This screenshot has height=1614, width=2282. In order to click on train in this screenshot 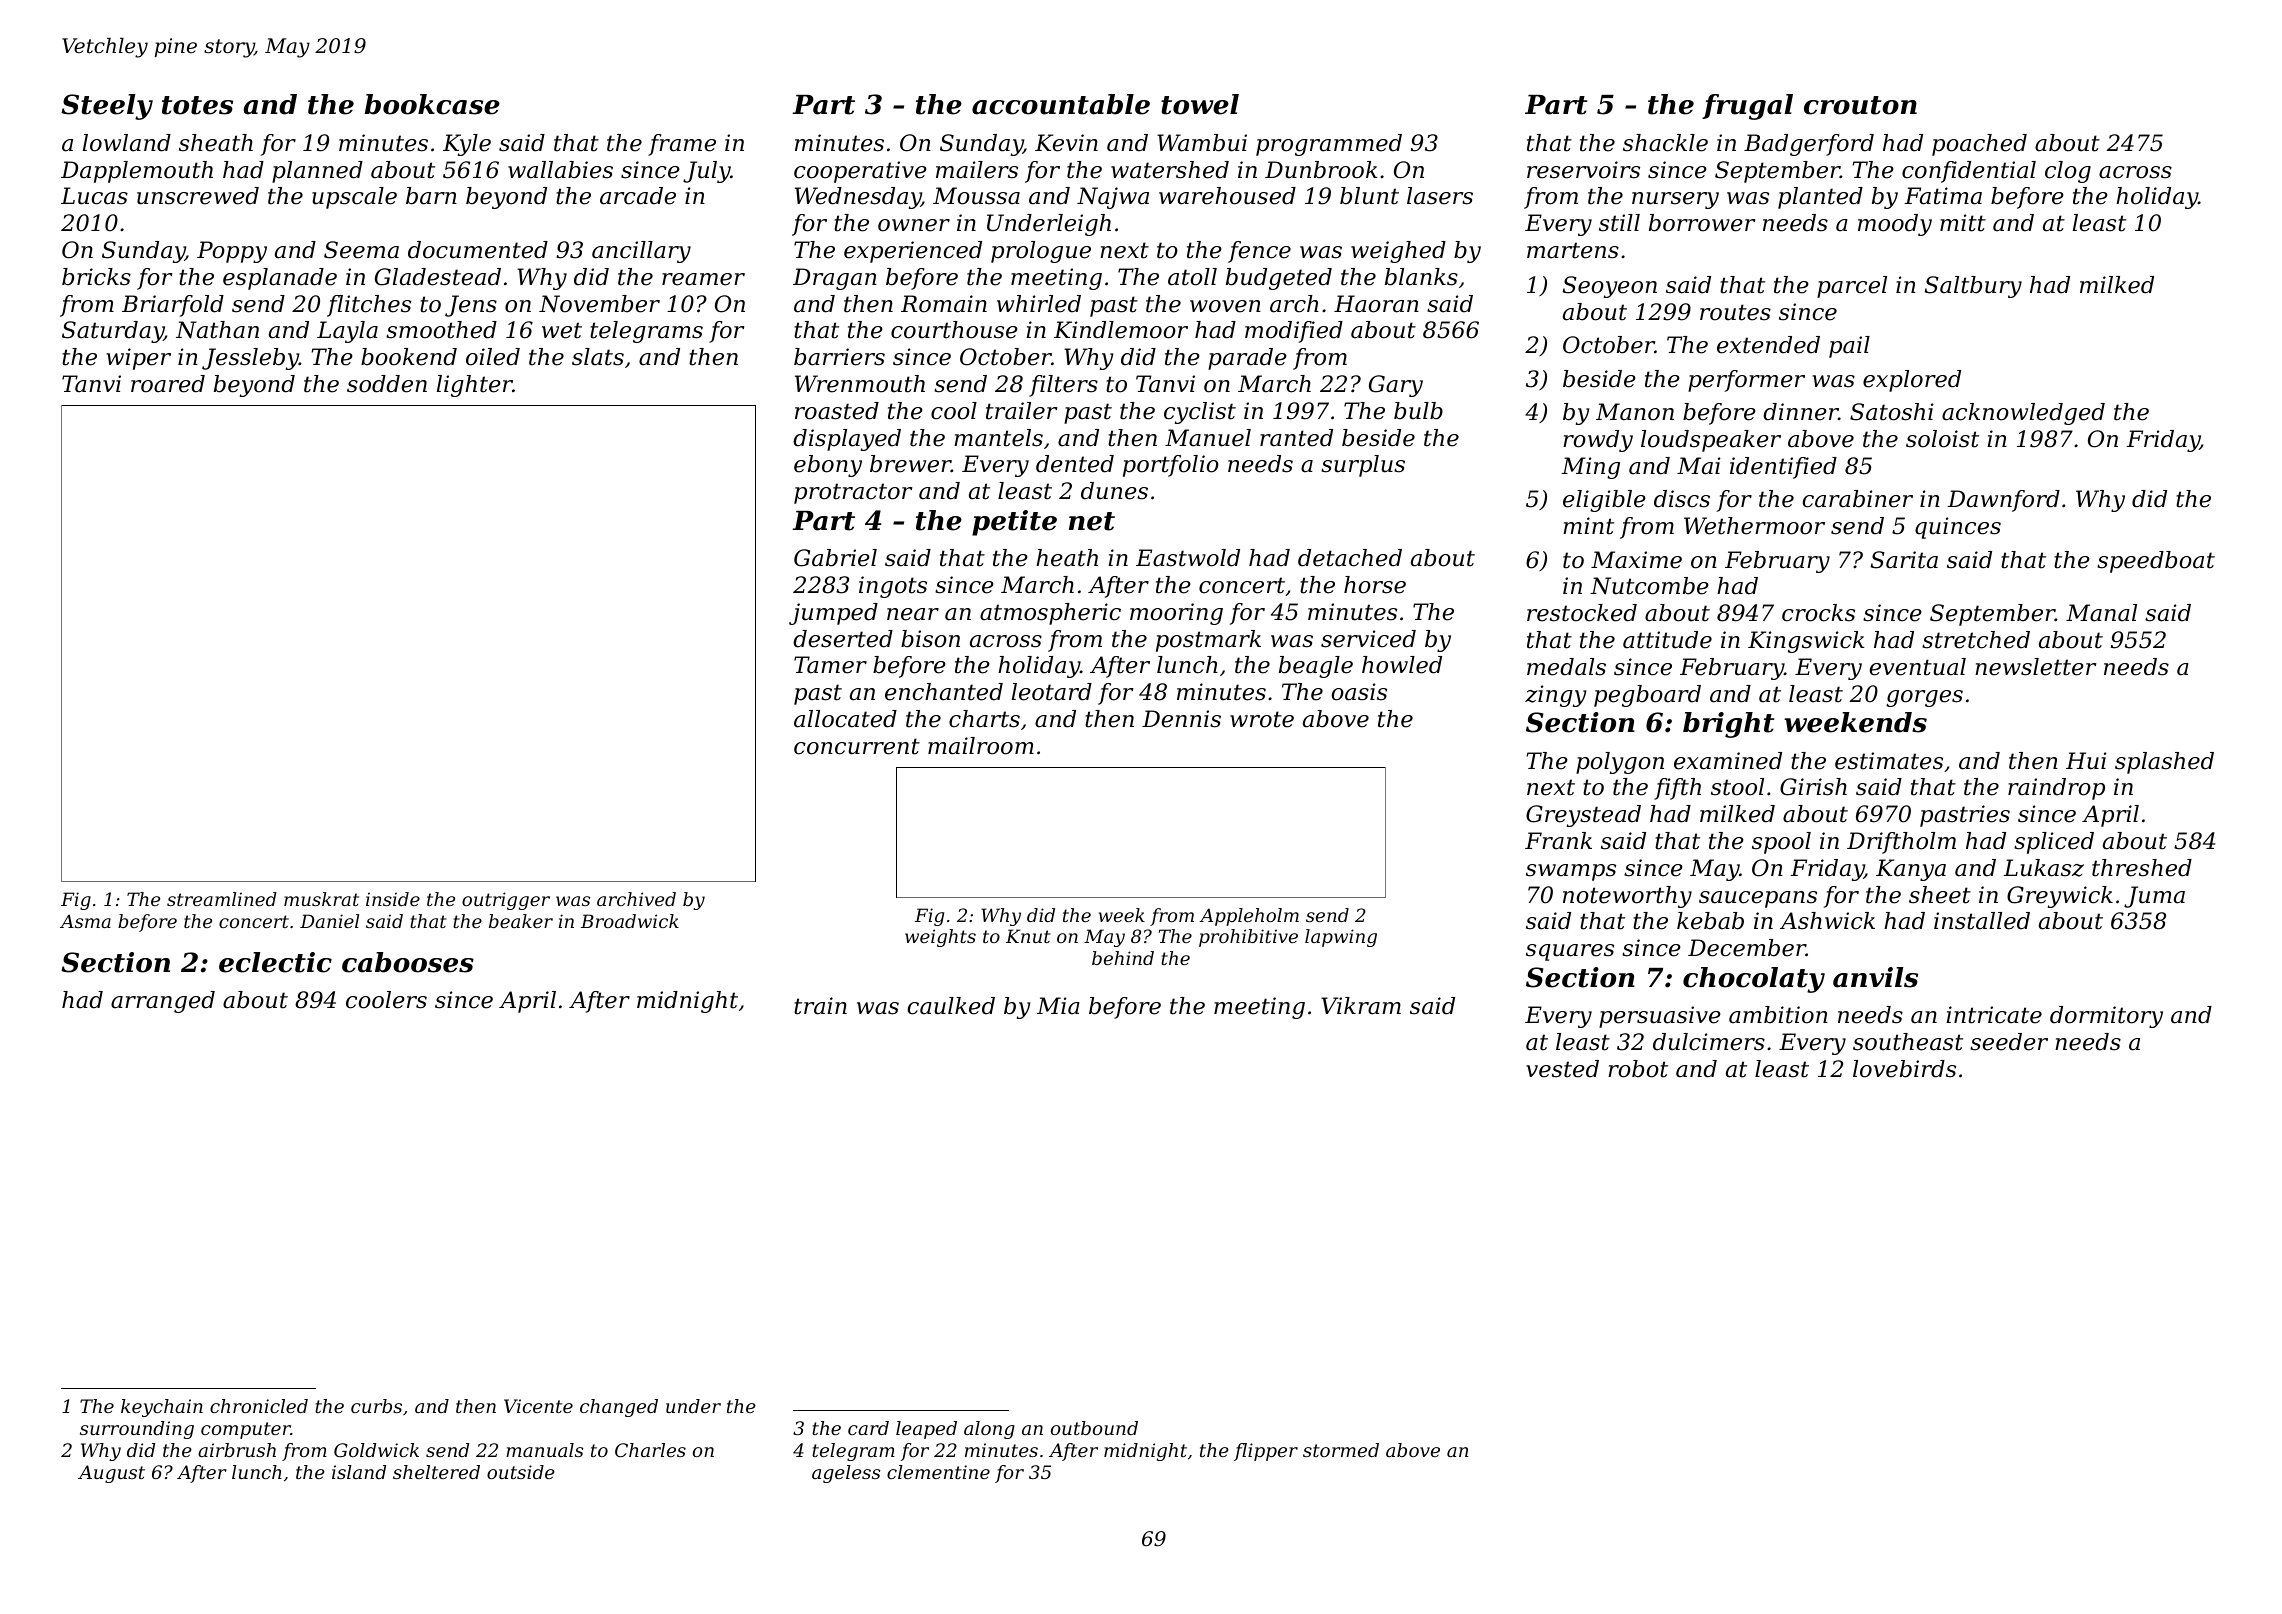, I will do `click(820, 1006)`.
